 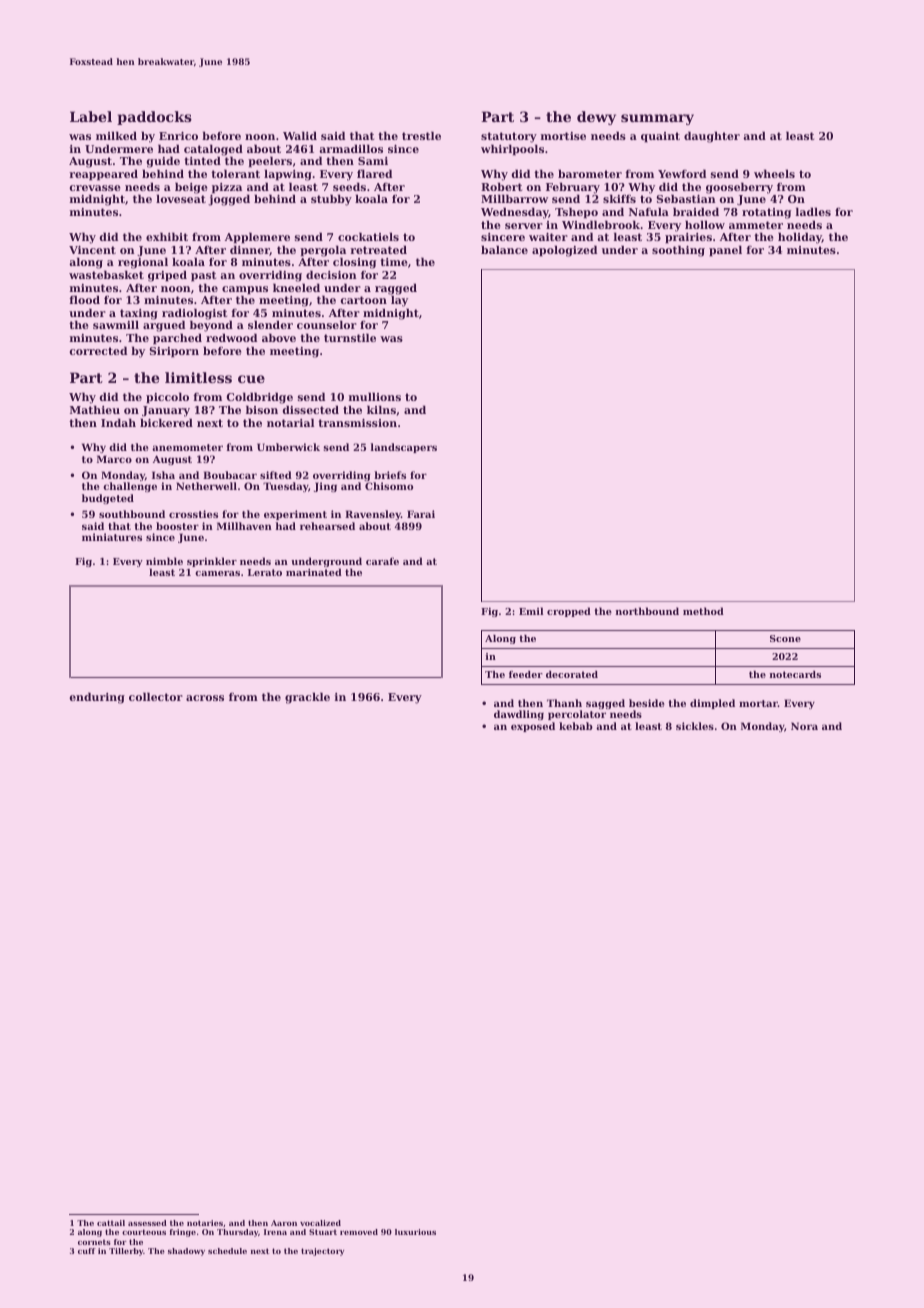 What do you see at coordinates (415, 1232) in the document?
I see `luxurious` at bounding box center [415, 1232].
